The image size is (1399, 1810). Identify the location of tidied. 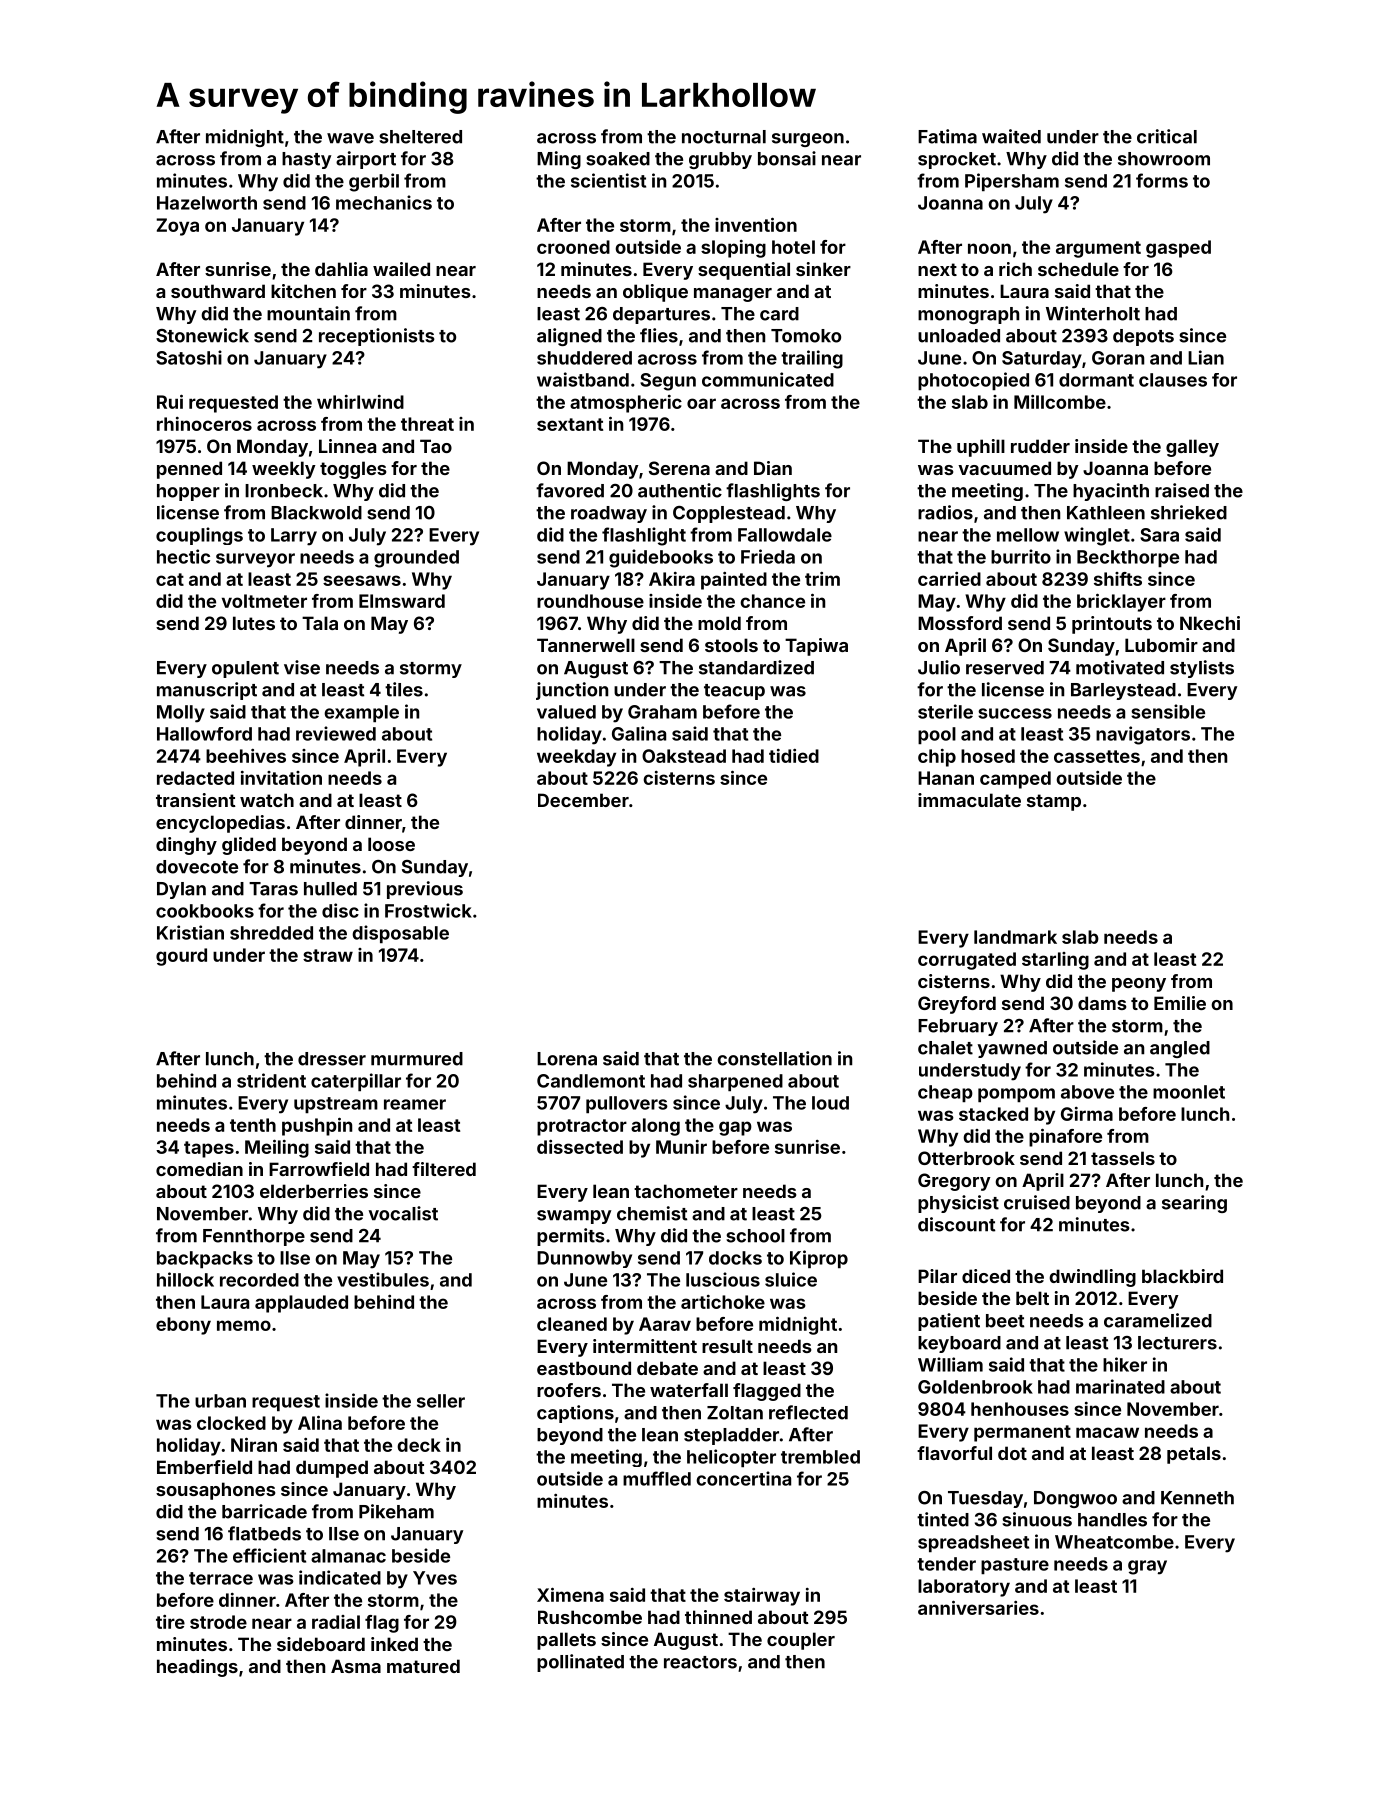
(794, 756).
